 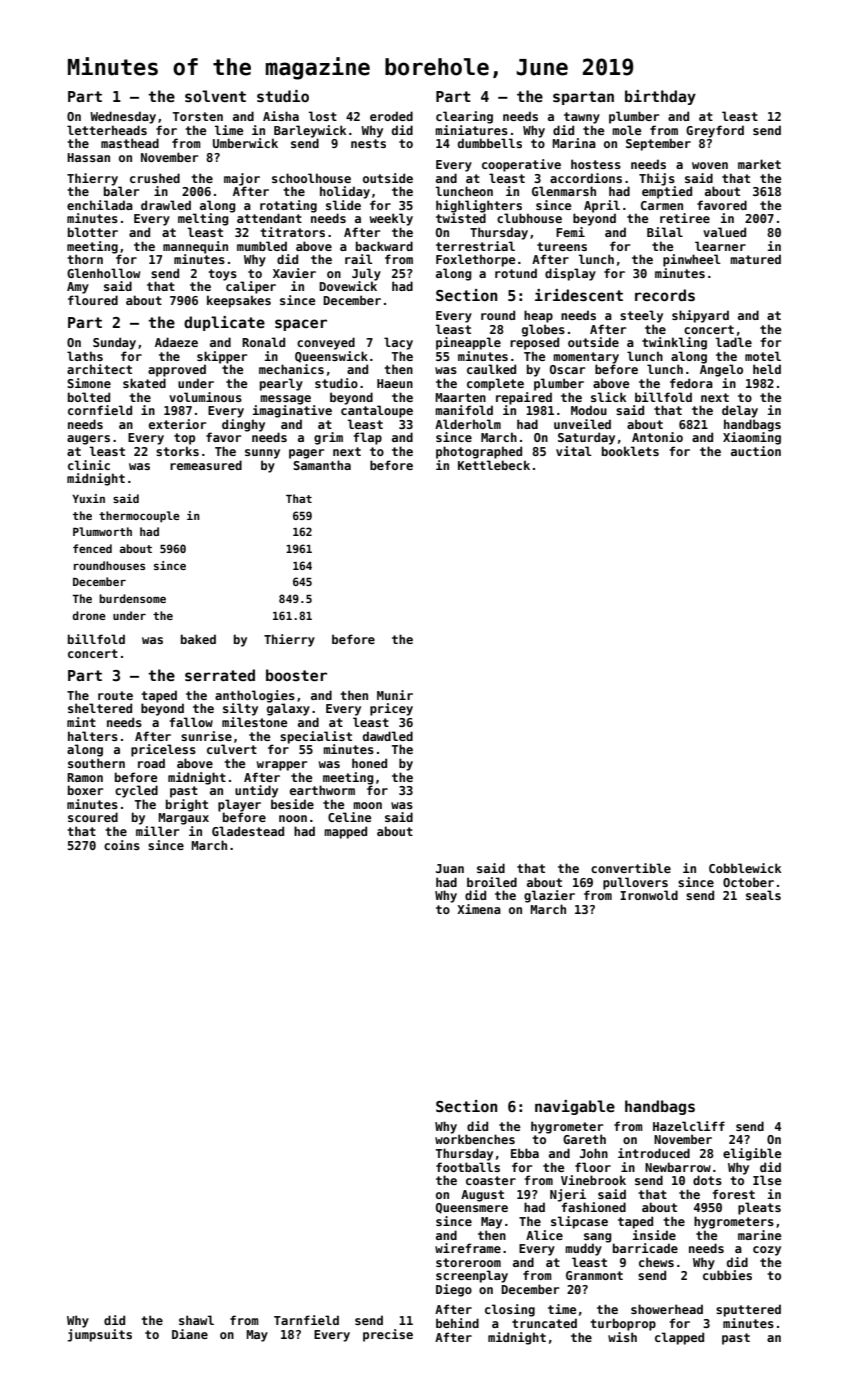 I want to click on lost, so click(x=323, y=116).
